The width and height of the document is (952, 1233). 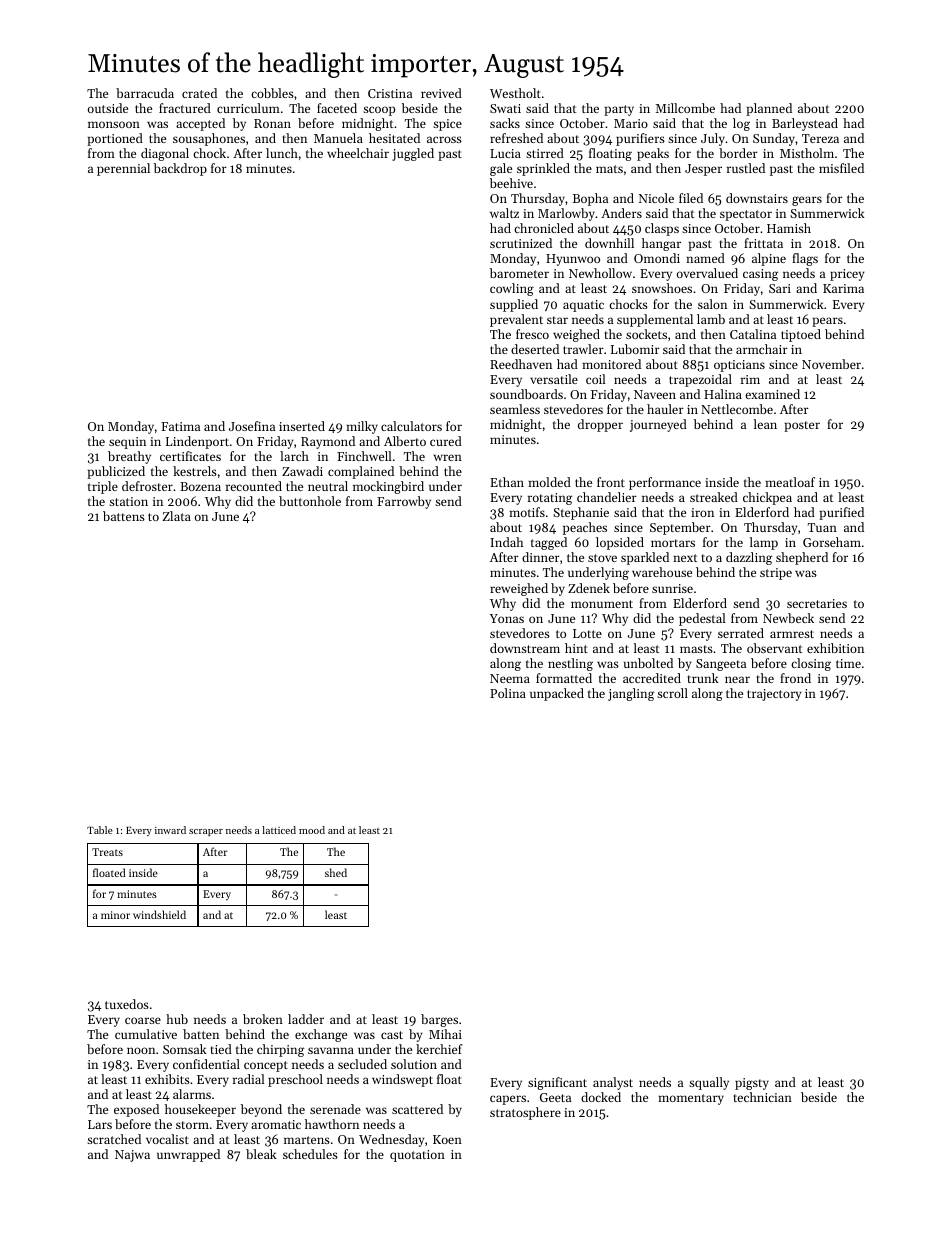 I want to click on Mistholm, so click(x=807, y=153).
